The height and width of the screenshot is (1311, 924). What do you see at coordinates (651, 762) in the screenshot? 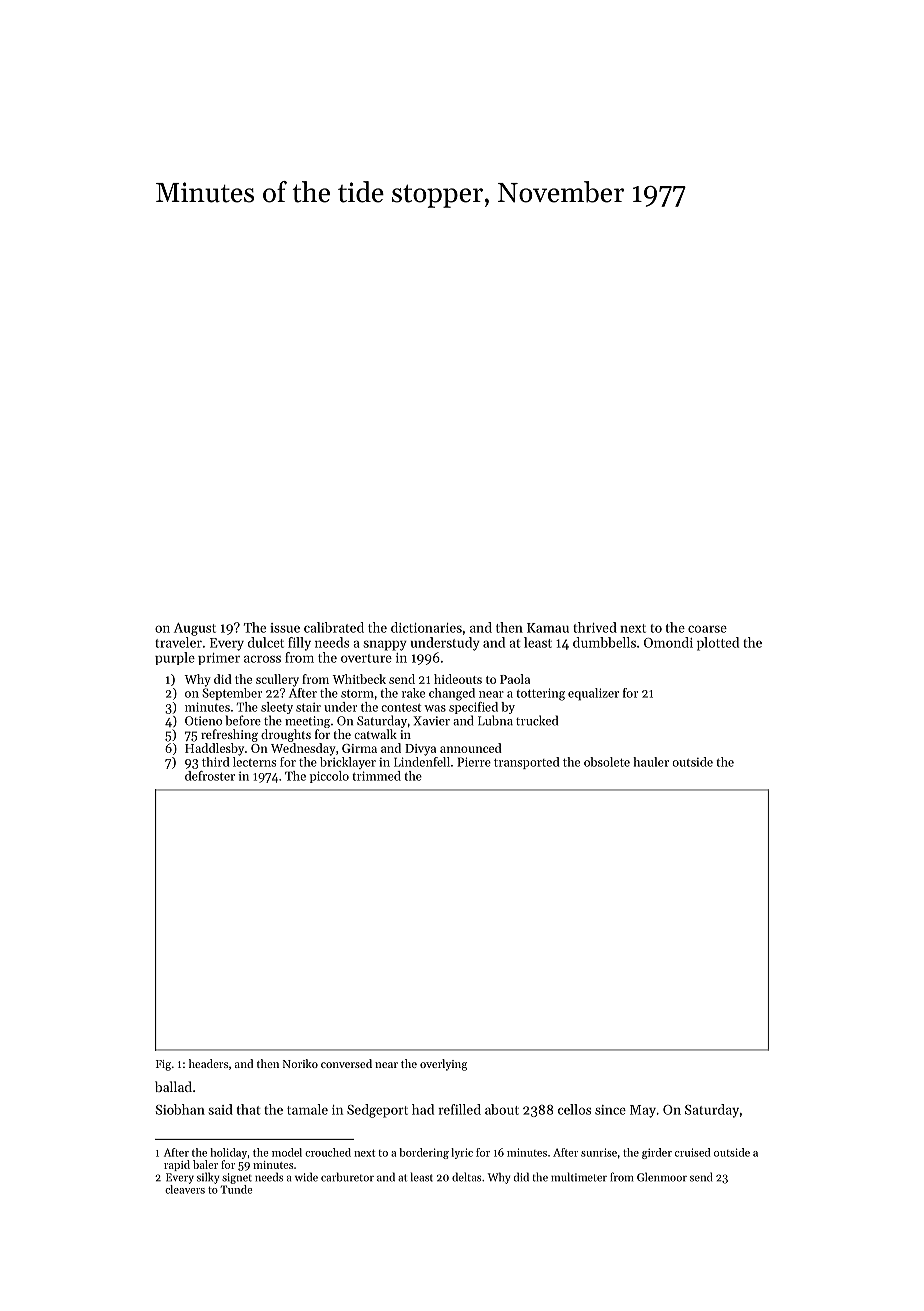
I see `hauler` at bounding box center [651, 762].
